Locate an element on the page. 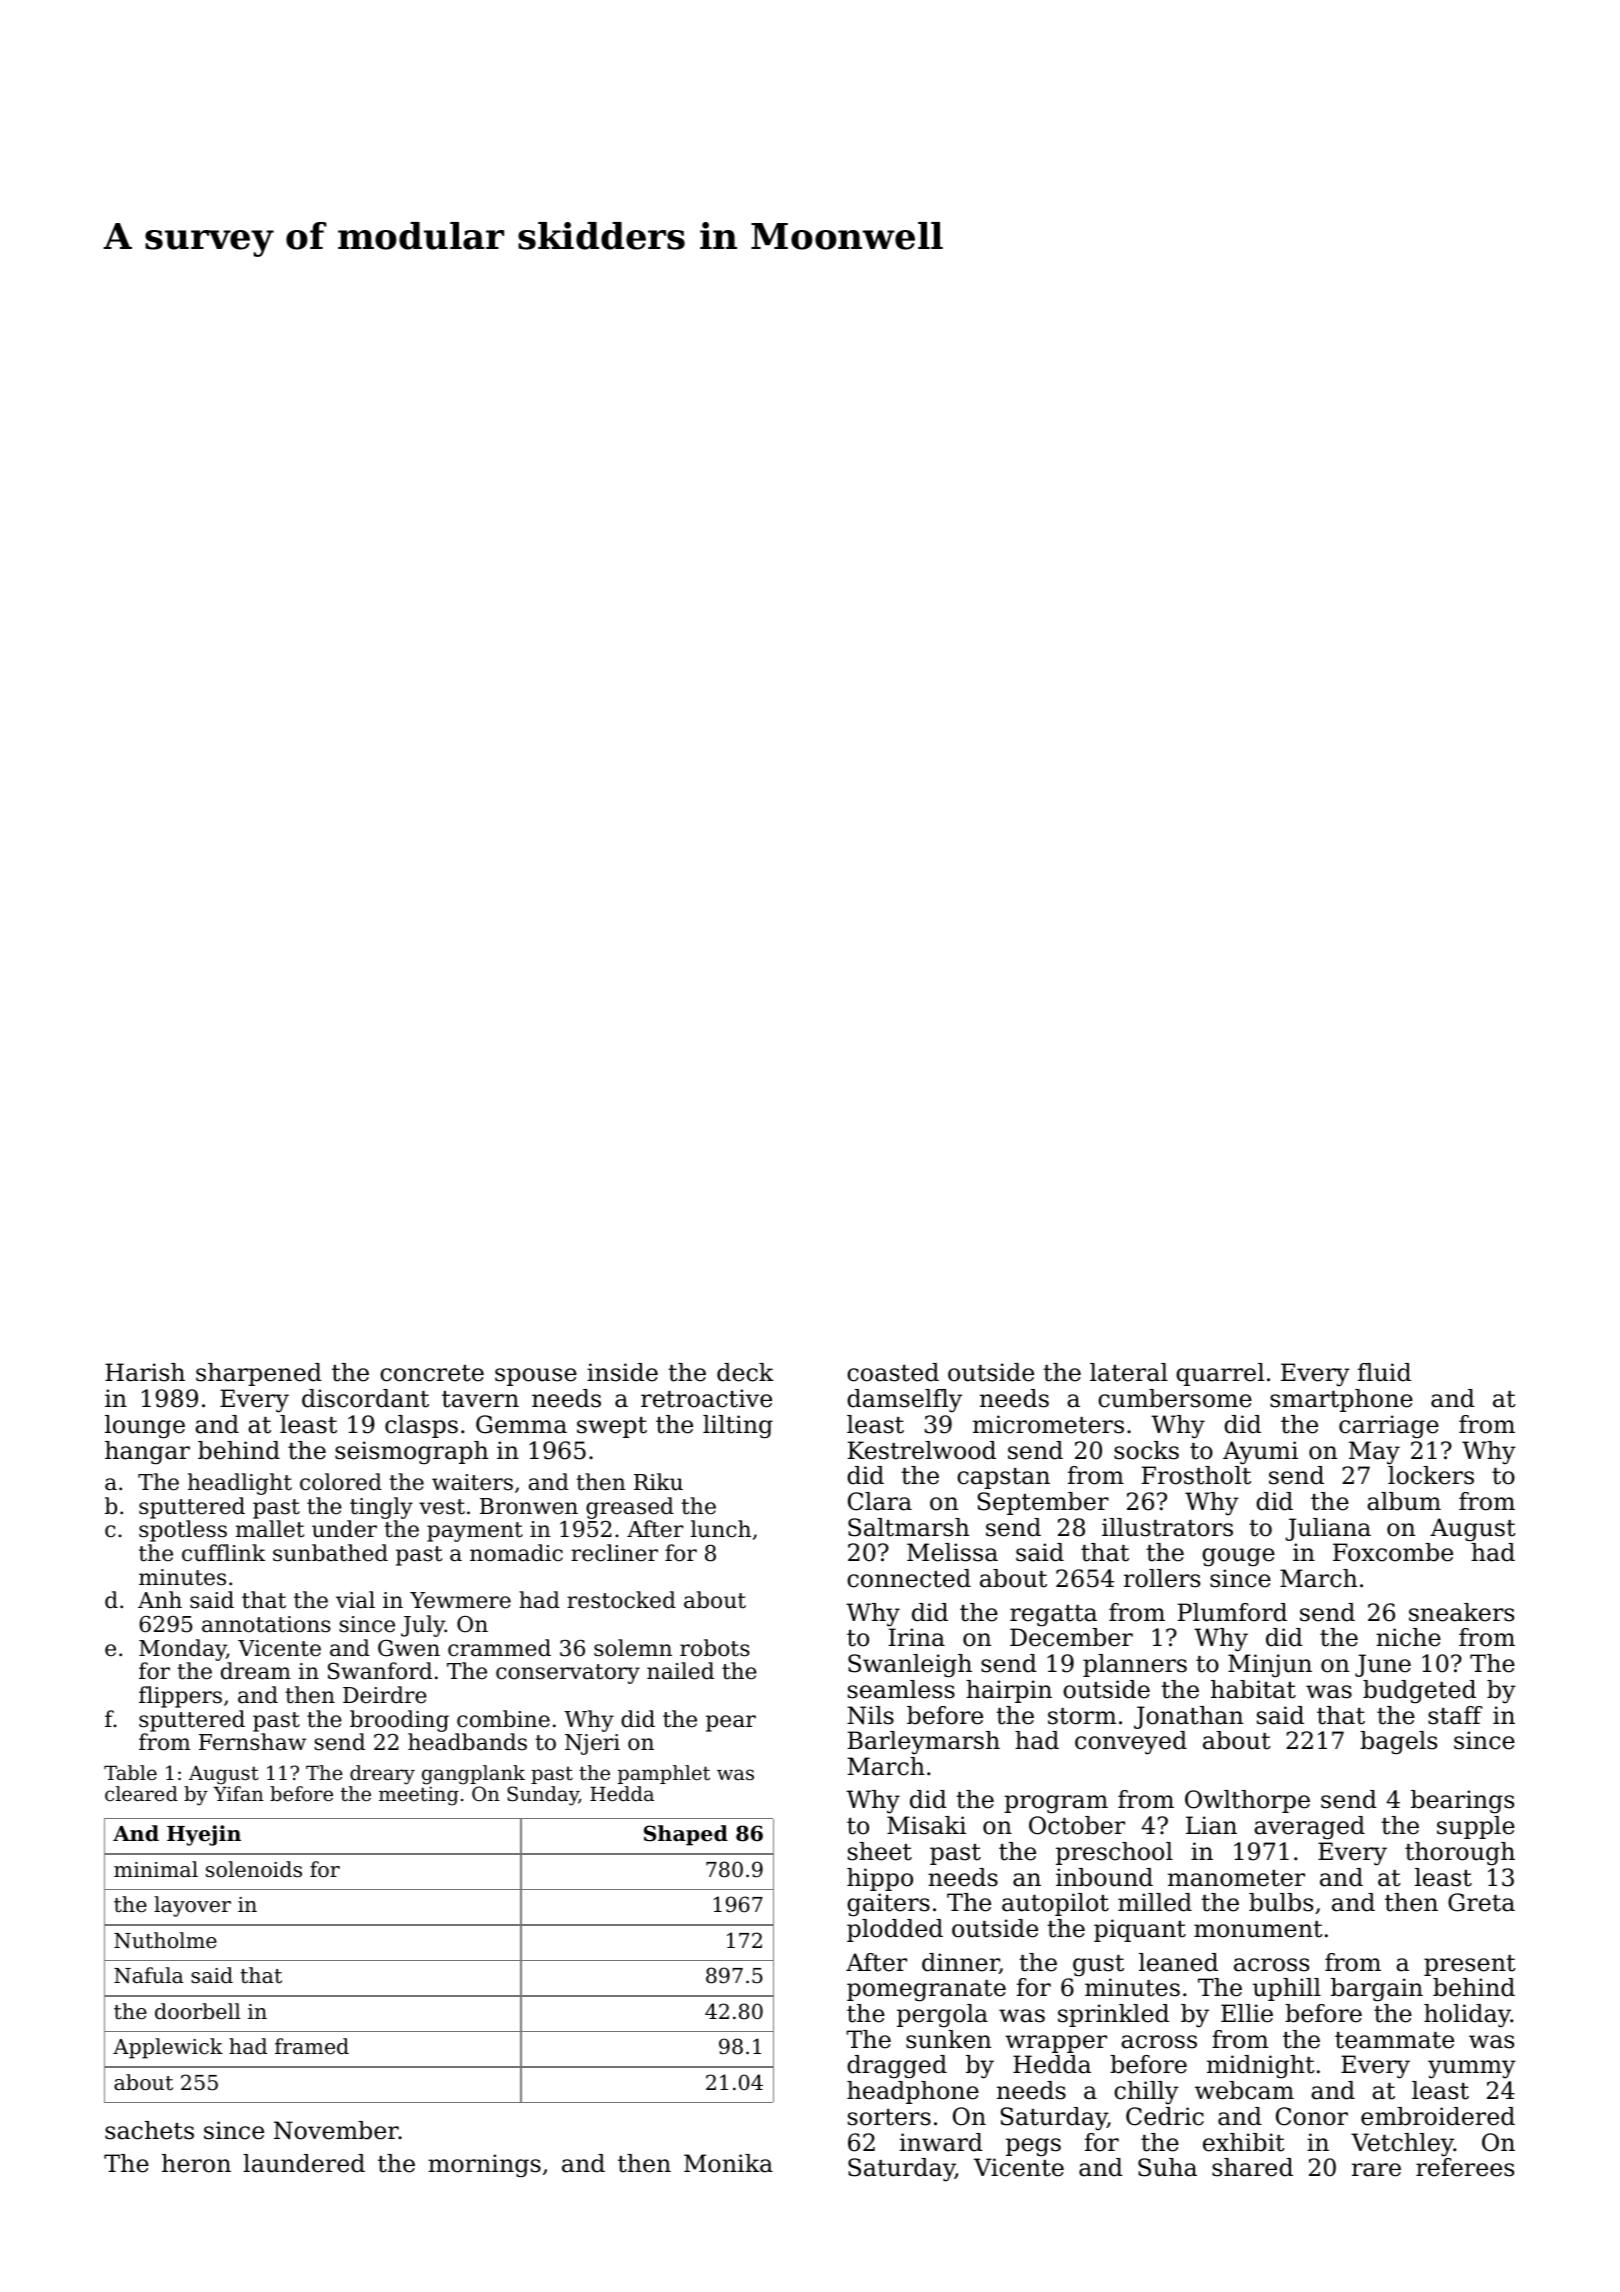 The image size is (1620, 2292). staff is located at coordinates (1455, 1715).
